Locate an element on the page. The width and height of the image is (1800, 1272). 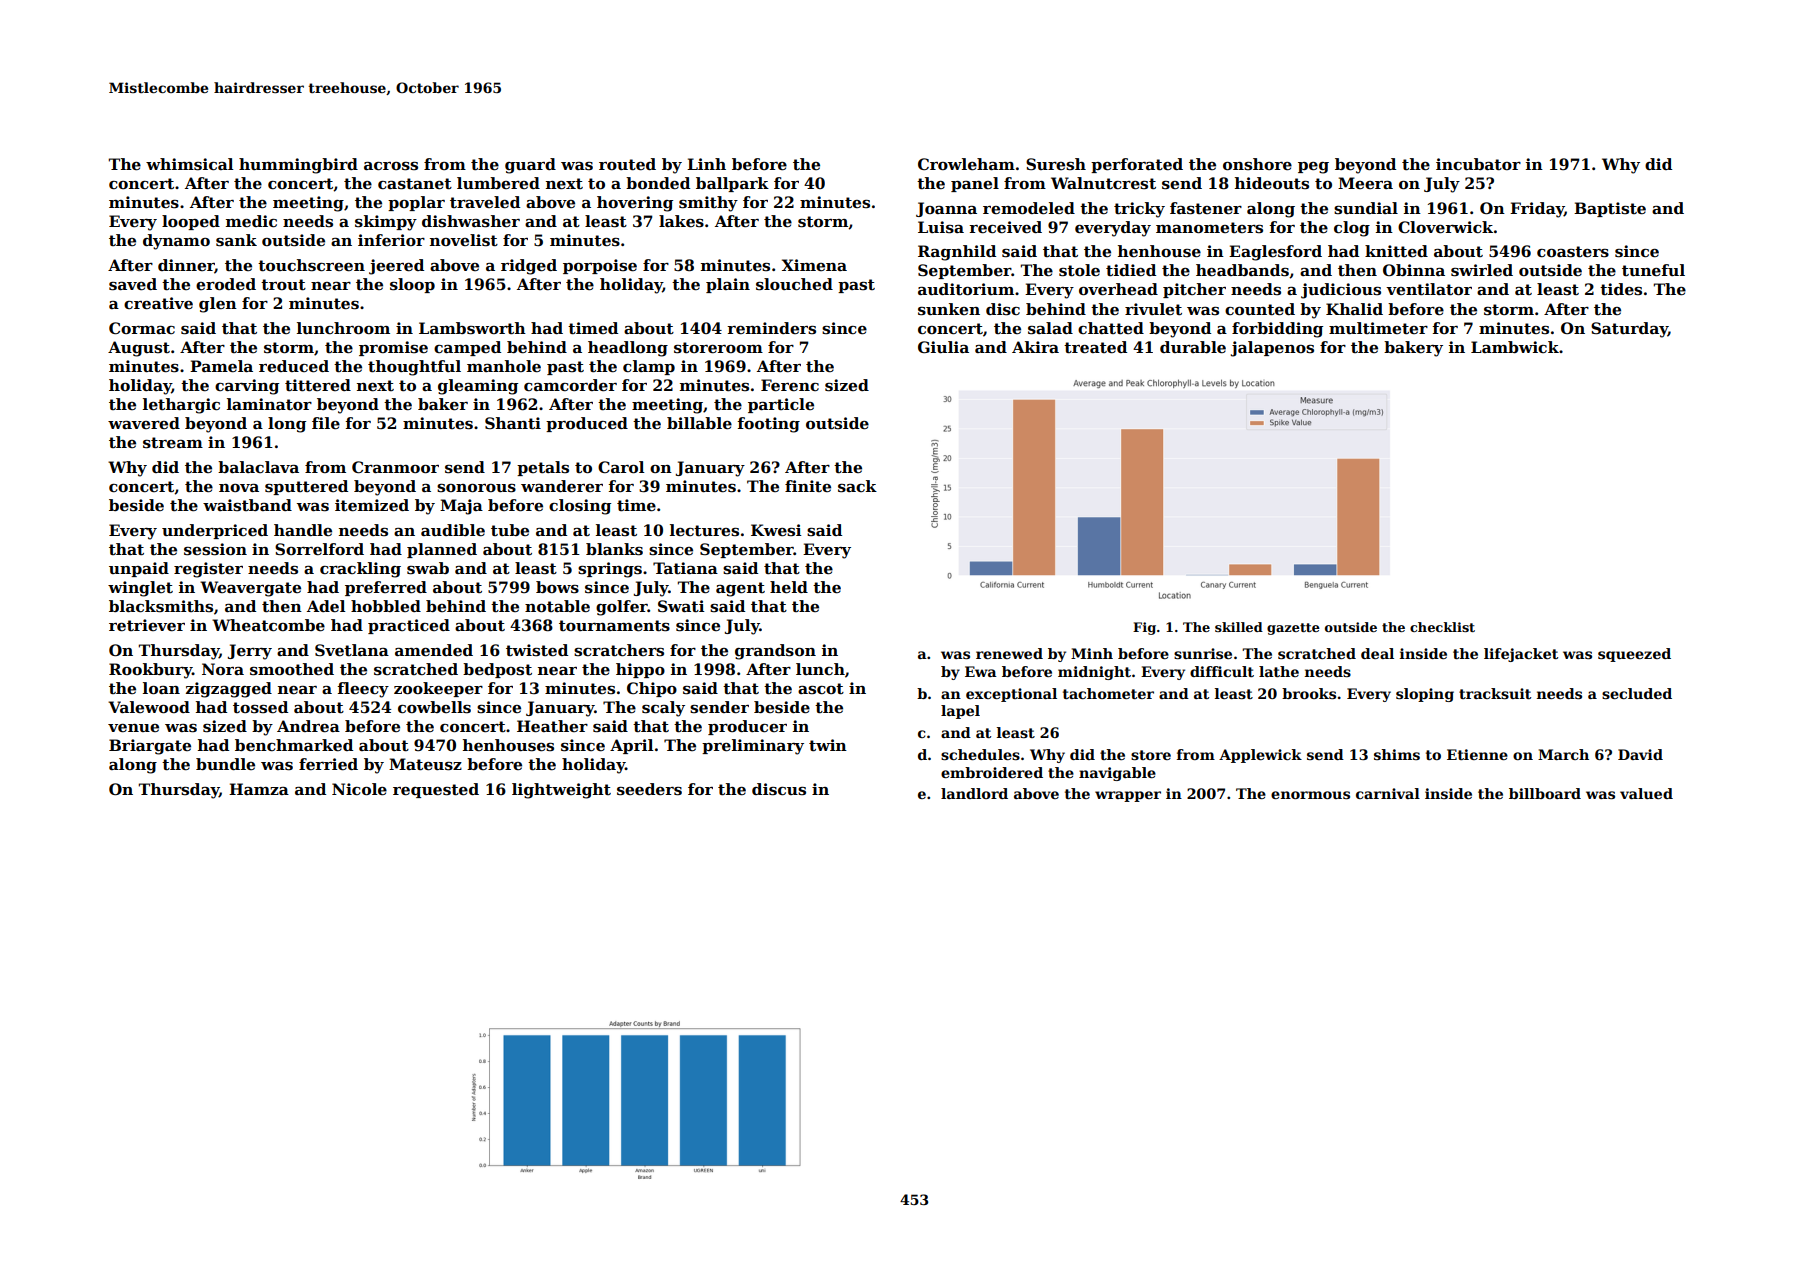
Meera is located at coordinates (1365, 183).
